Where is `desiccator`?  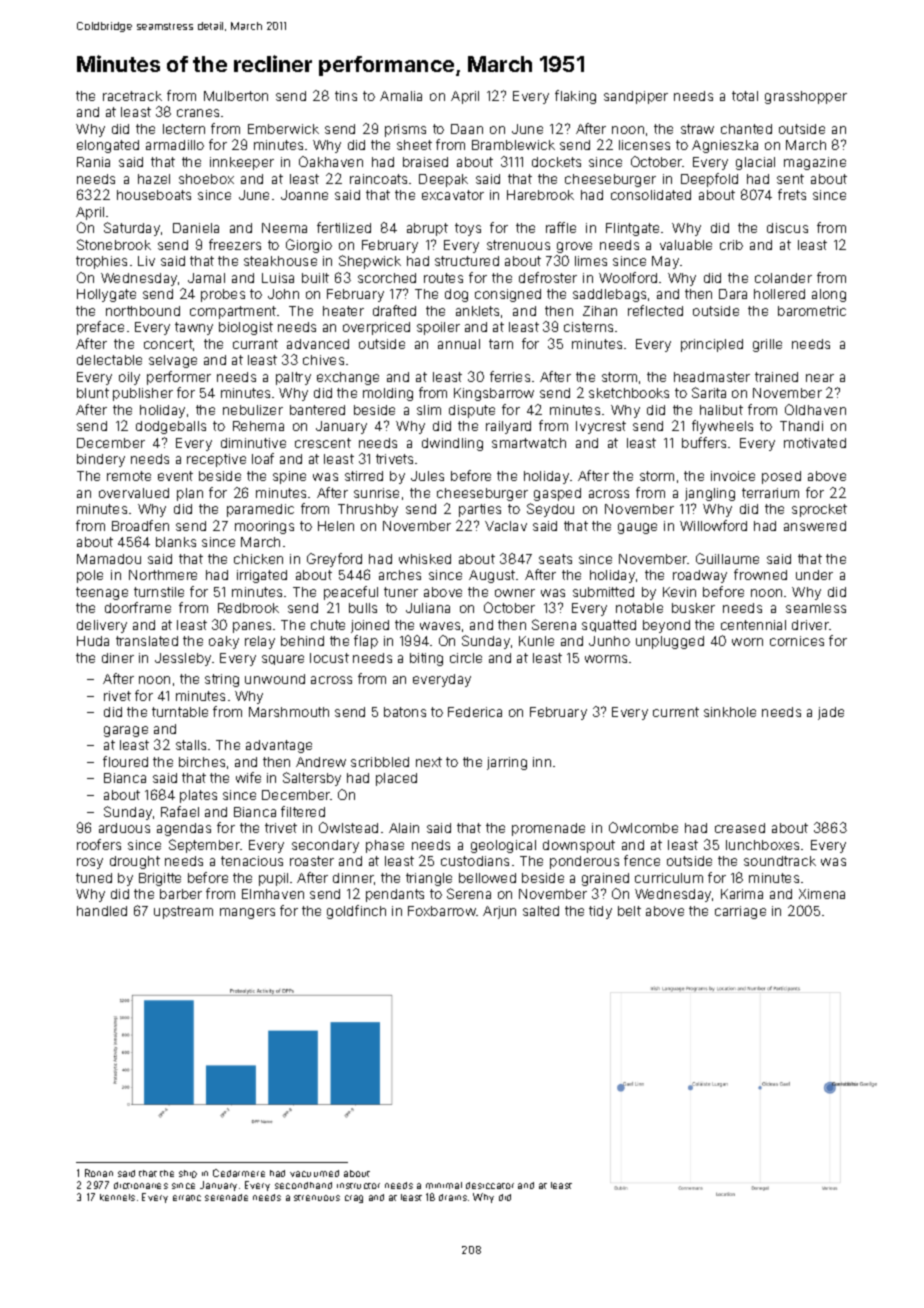 desiccator is located at coordinates (490, 1185).
